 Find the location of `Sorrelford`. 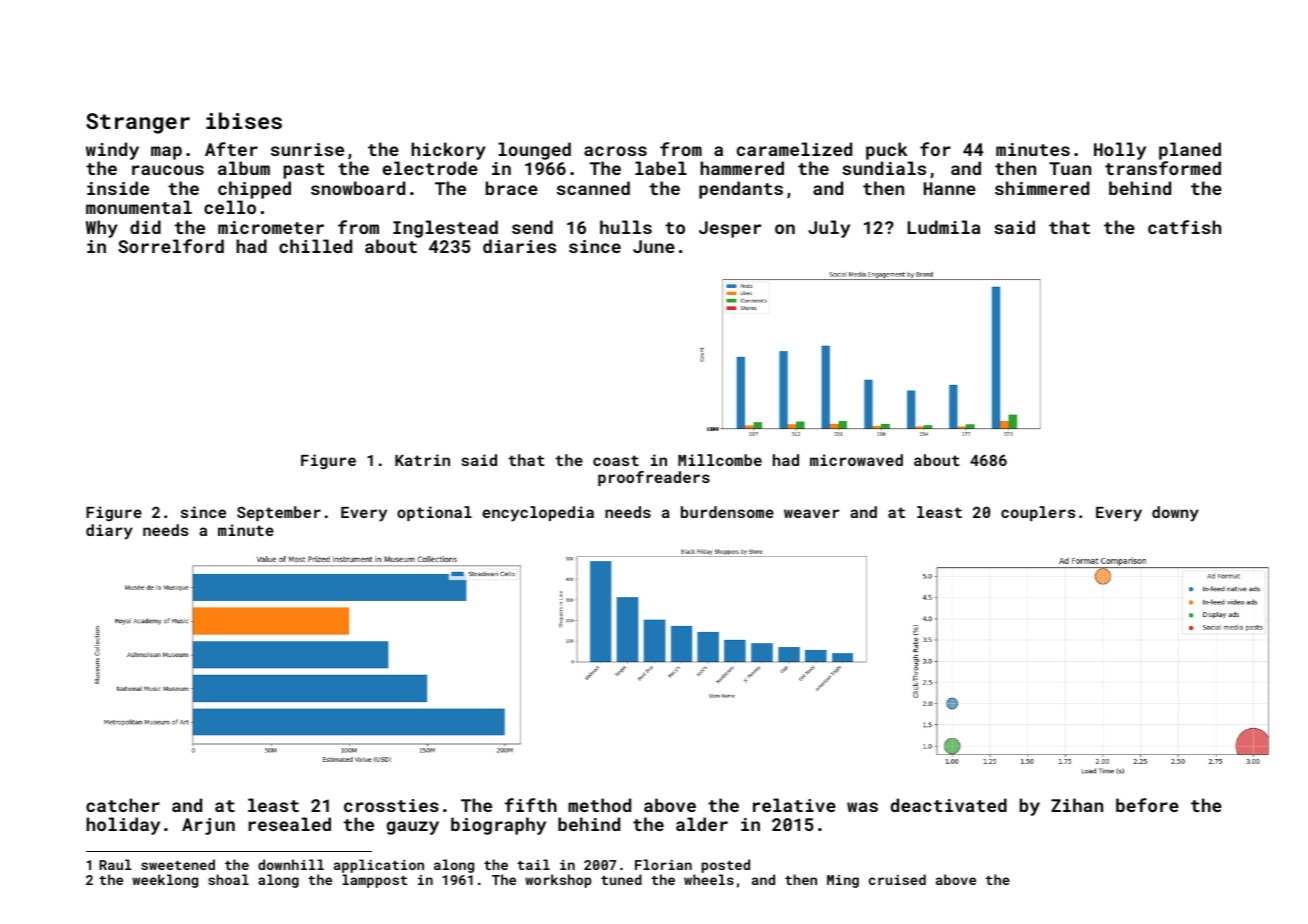

Sorrelford is located at coordinates (171, 246).
